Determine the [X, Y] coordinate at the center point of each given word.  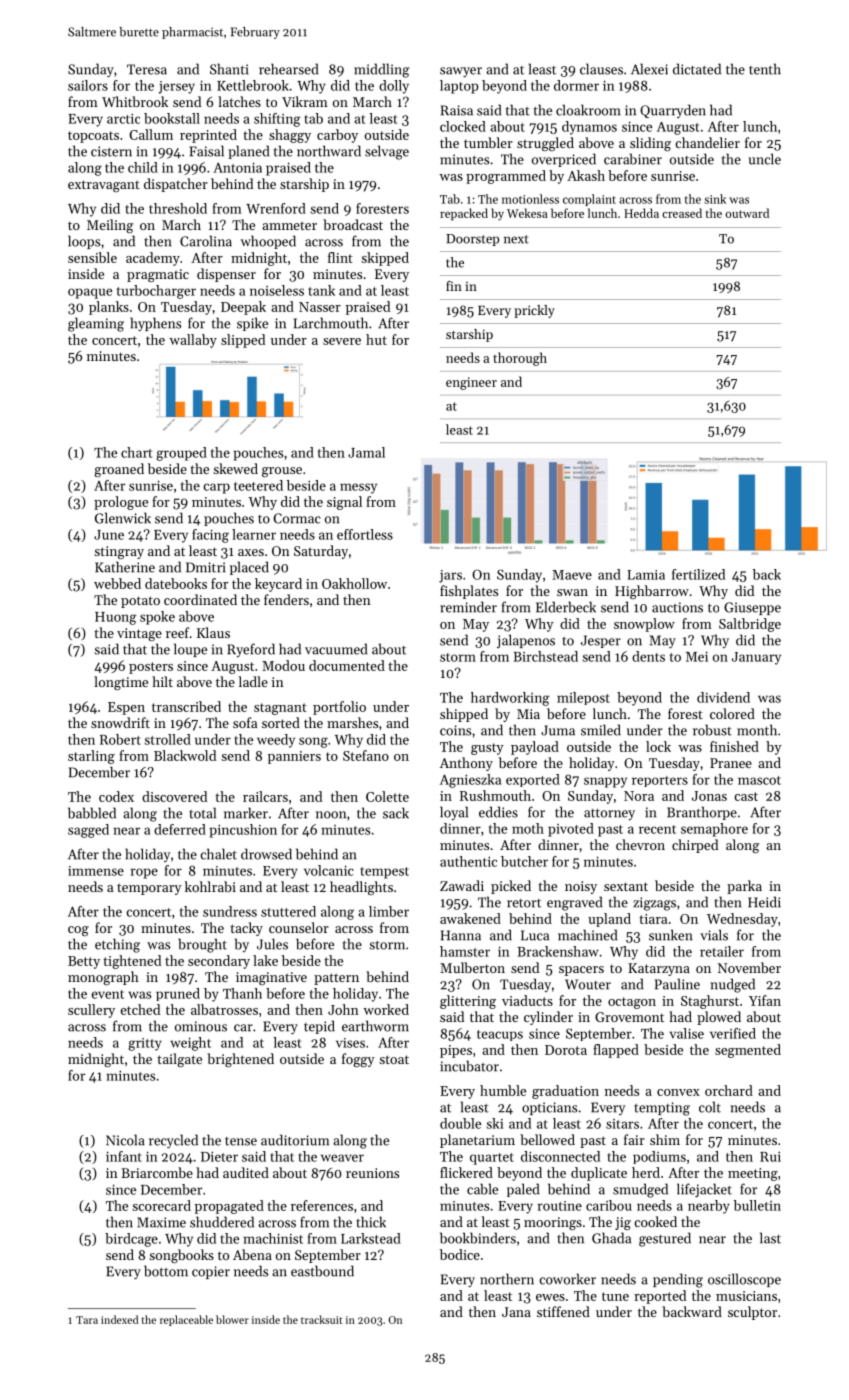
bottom [166, 1271]
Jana [516, 1312]
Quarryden [673, 111]
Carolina [206, 241]
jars [450, 576]
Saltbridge [750, 625]
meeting [753, 1174]
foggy [358, 1060]
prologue [121, 503]
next [516, 239]
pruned [178, 994]
